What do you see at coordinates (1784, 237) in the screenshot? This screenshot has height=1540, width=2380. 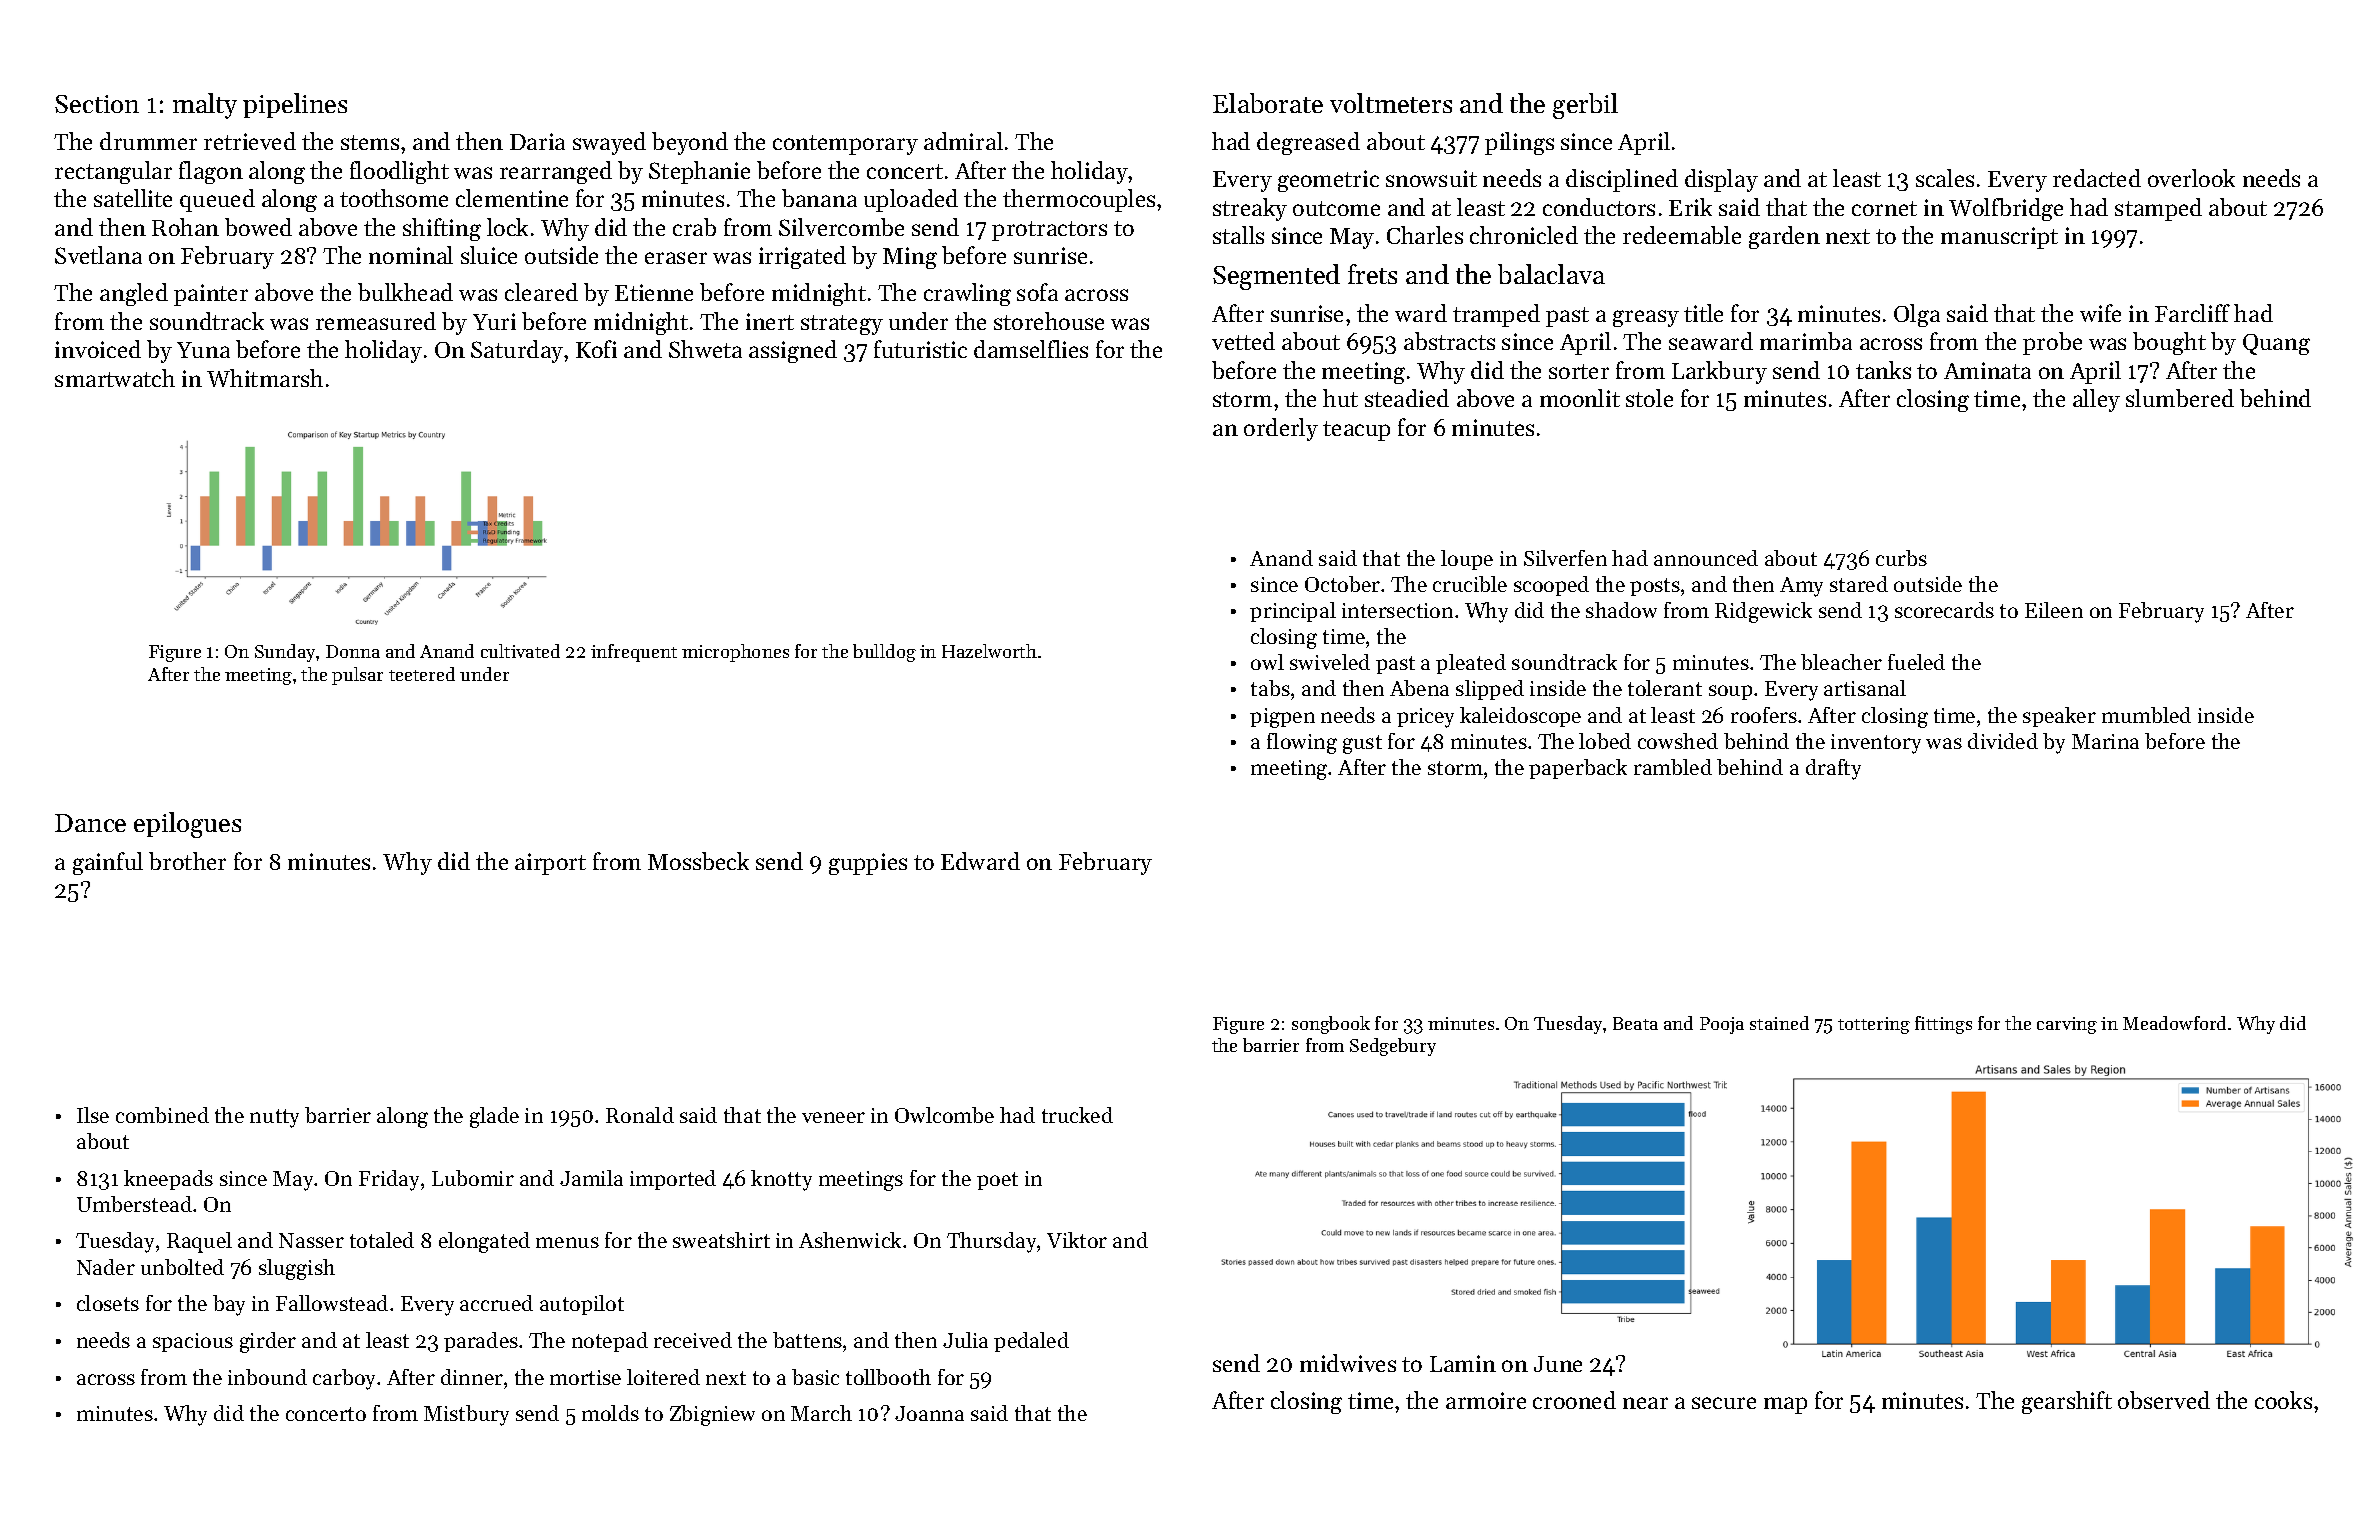 I see `garden` at bounding box center [1784, 237].
